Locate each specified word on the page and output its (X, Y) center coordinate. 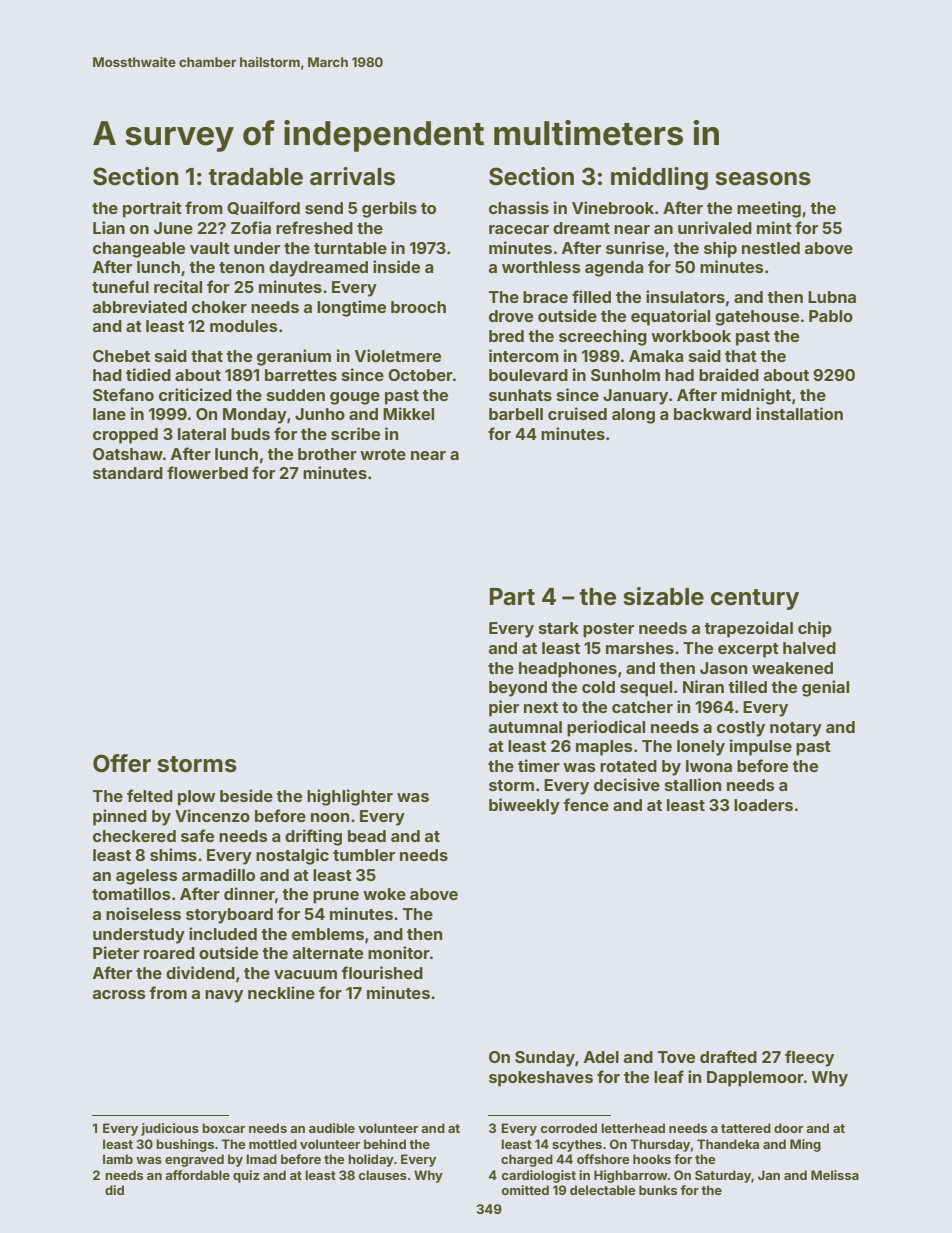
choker (219, 307)
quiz (246, 1176)
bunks (658, 1190)
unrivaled (715, 227)
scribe (355, 433)
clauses (383, 1175)
